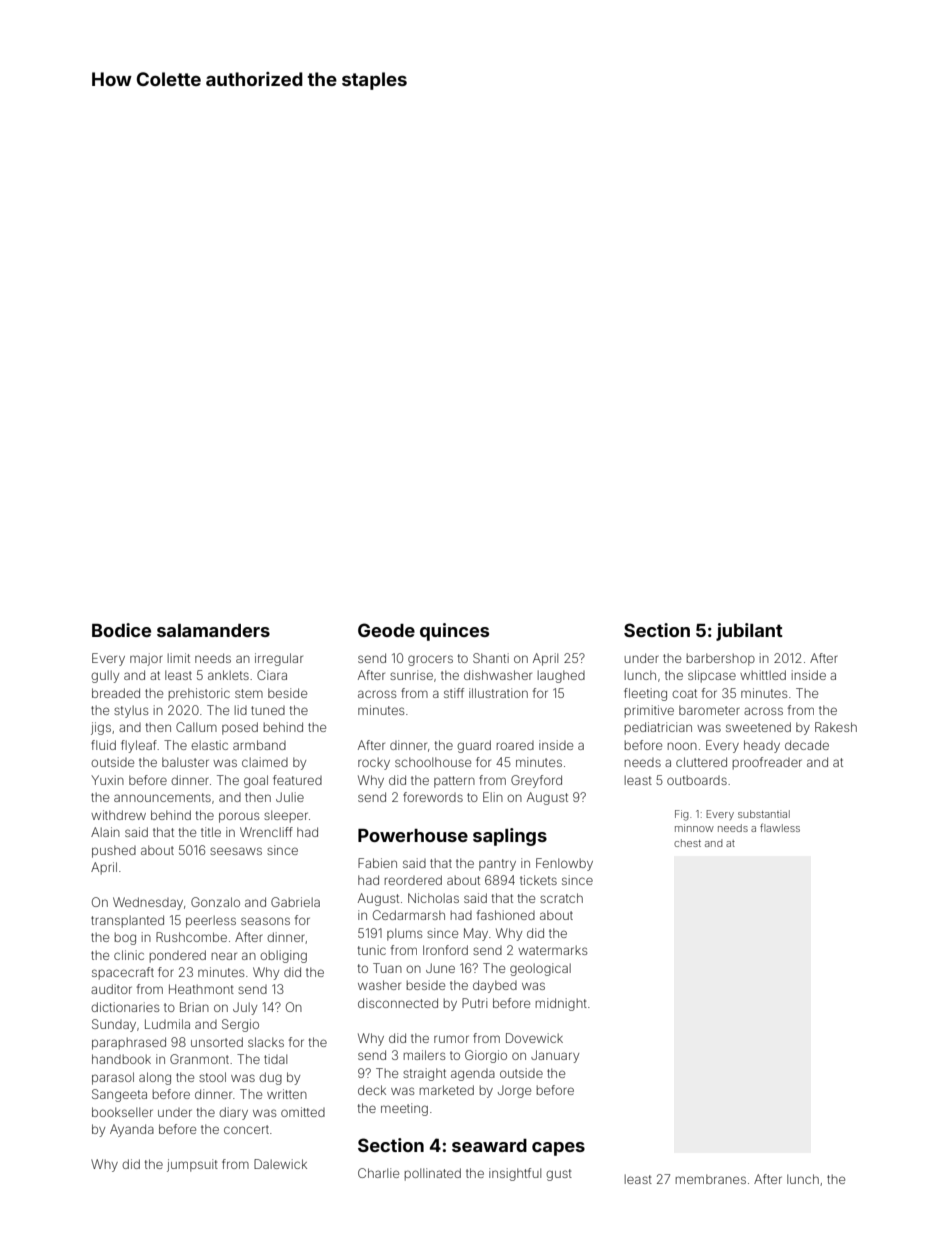  I want to click on midnight, so click(561, 1004).
